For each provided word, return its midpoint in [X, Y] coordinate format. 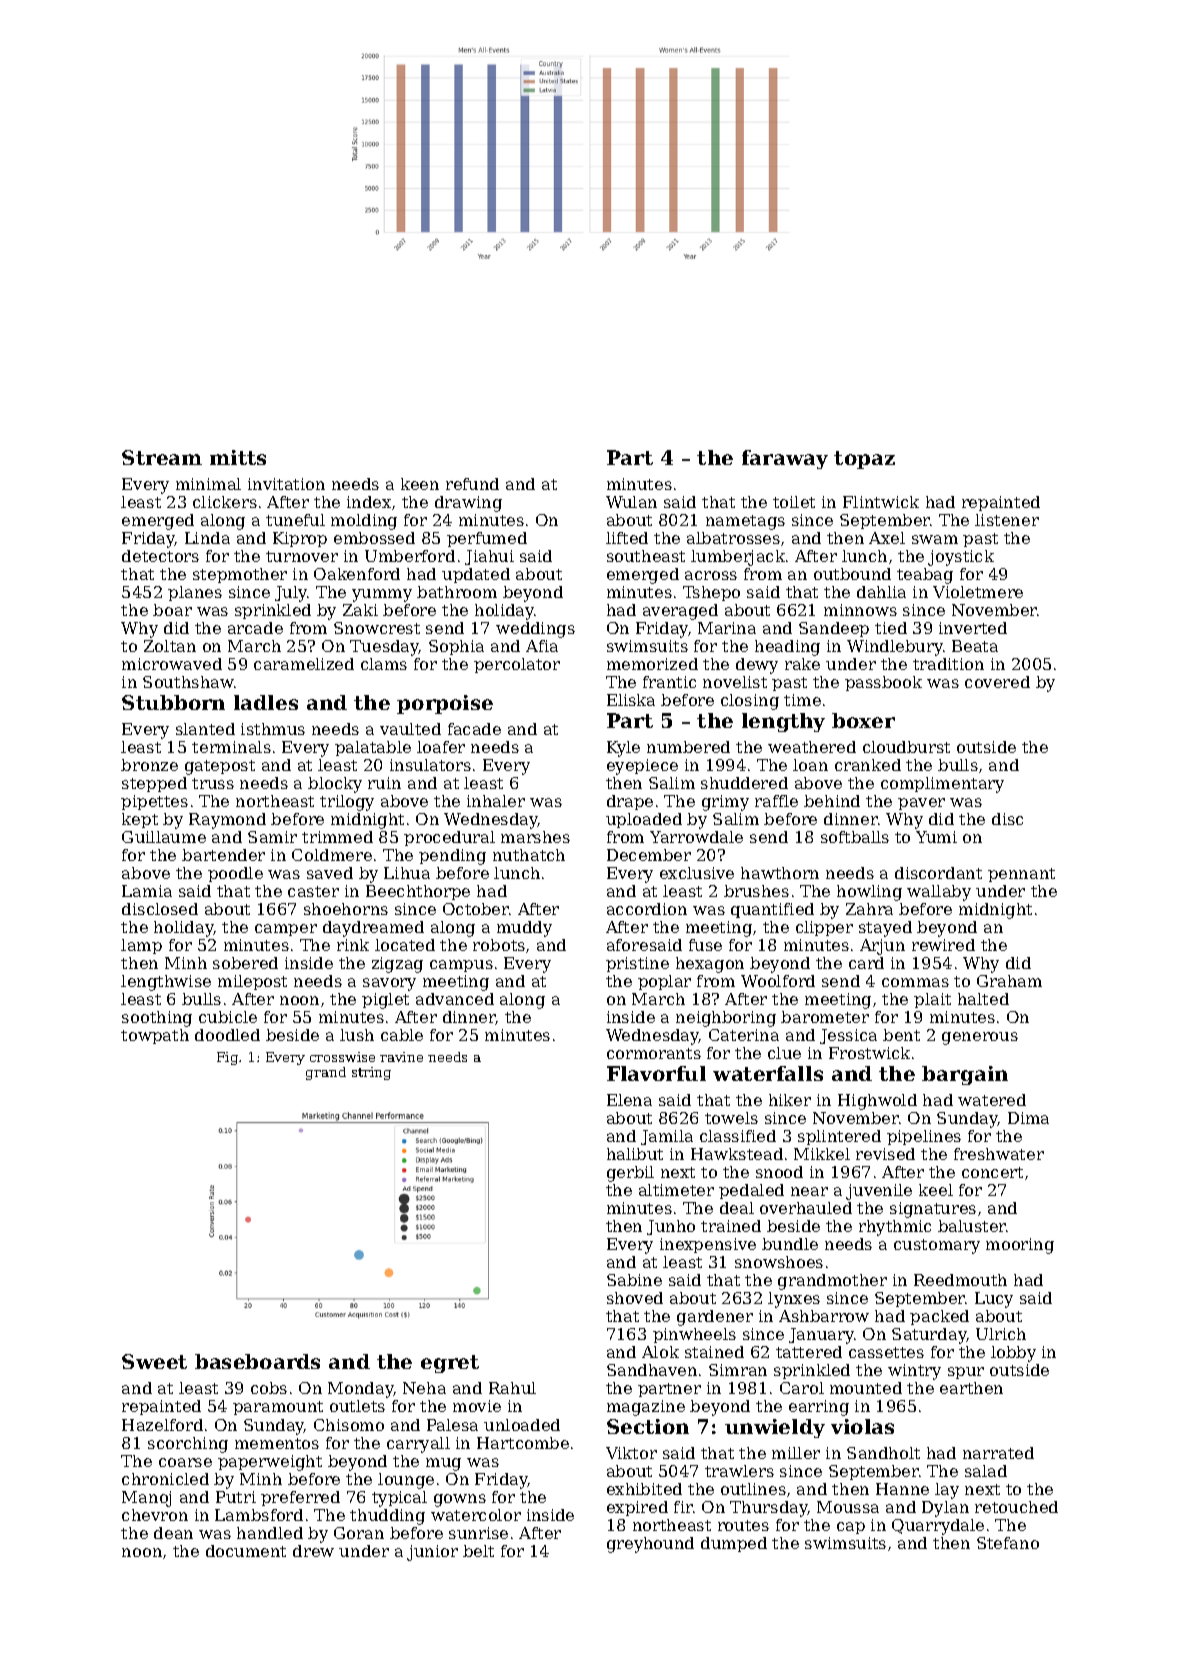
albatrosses [733, 538]
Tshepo [711, 593]
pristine [637, 964]
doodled [227, 1035]
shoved [635, 1298]
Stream [162, 457]
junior [432, 1553]
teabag [925, 576]
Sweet [154, 1361]
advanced [455, 999]
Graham [1009, 981]
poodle [235, 874]
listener [1007, 520]
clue [784, 1053]
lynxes [794, 1300]
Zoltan [170, 646]
